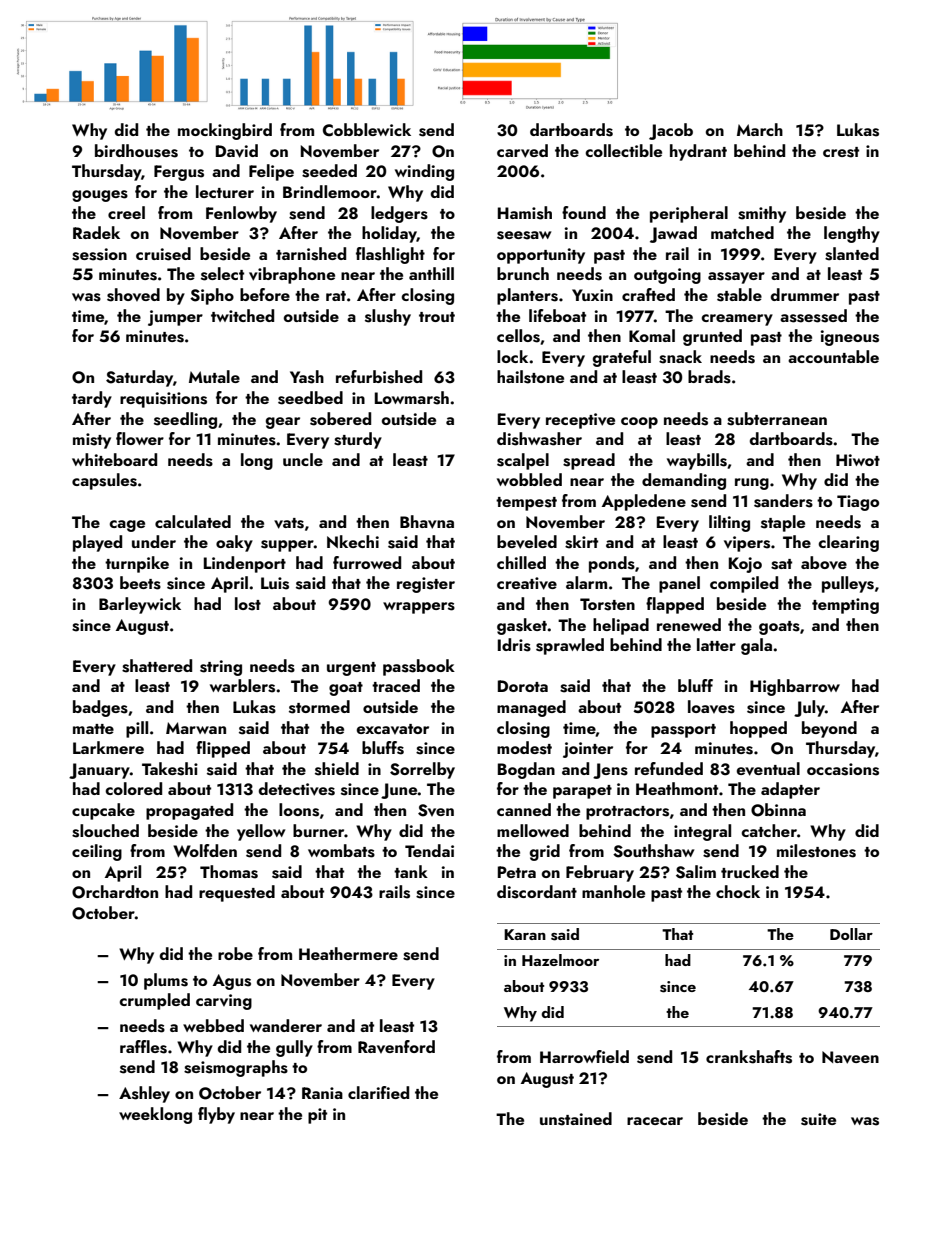 The image size is (952, 1233). What do you see at coordinates (212, 296) in the image?
I see `Sipho` at bounding box center [212, 296].
